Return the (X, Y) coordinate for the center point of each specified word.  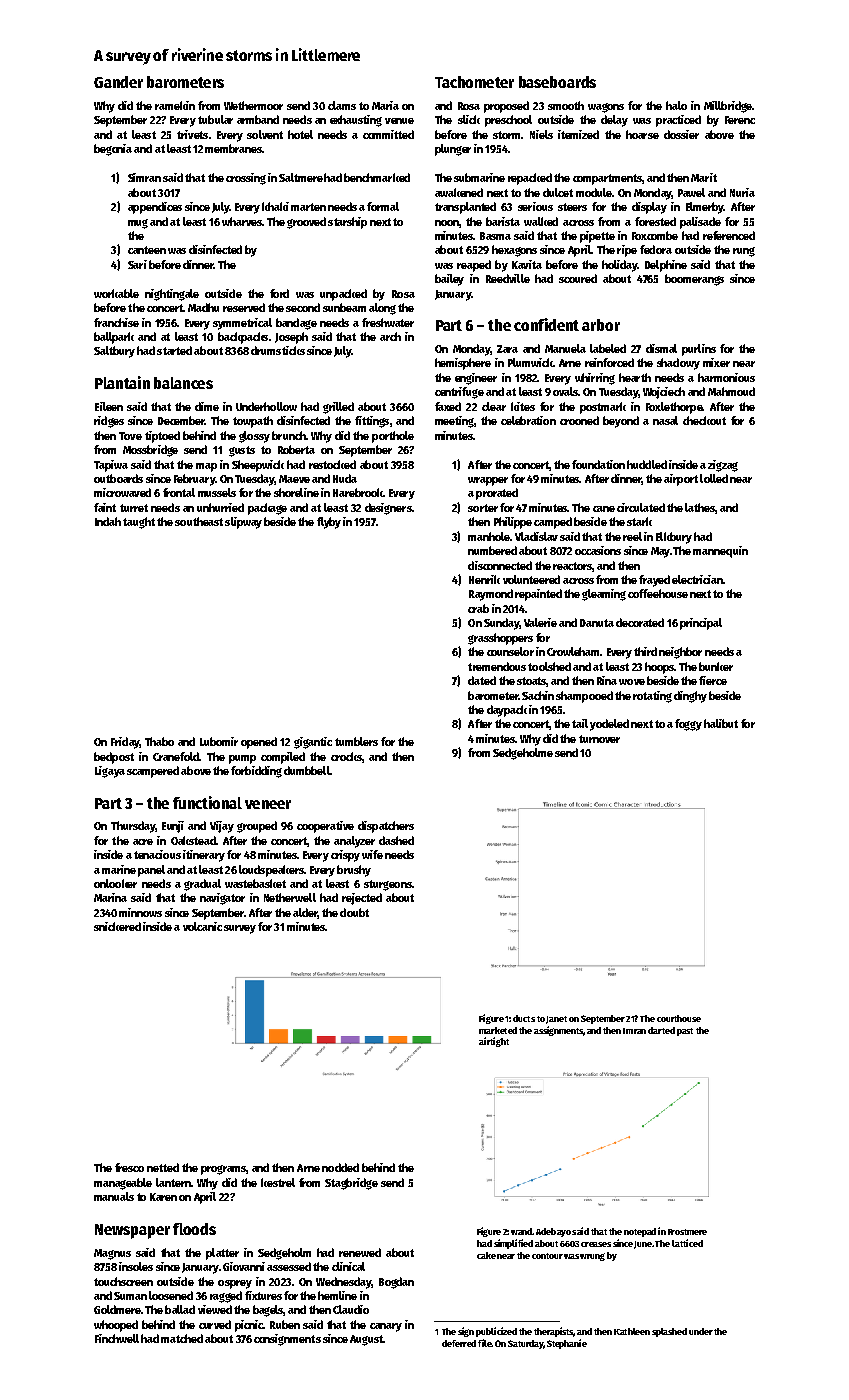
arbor (601, 325)
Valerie (540, 622)
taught (139, 523)
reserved (244, 307)
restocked (332, 464)
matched (182, 1338)
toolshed (549, 666)
